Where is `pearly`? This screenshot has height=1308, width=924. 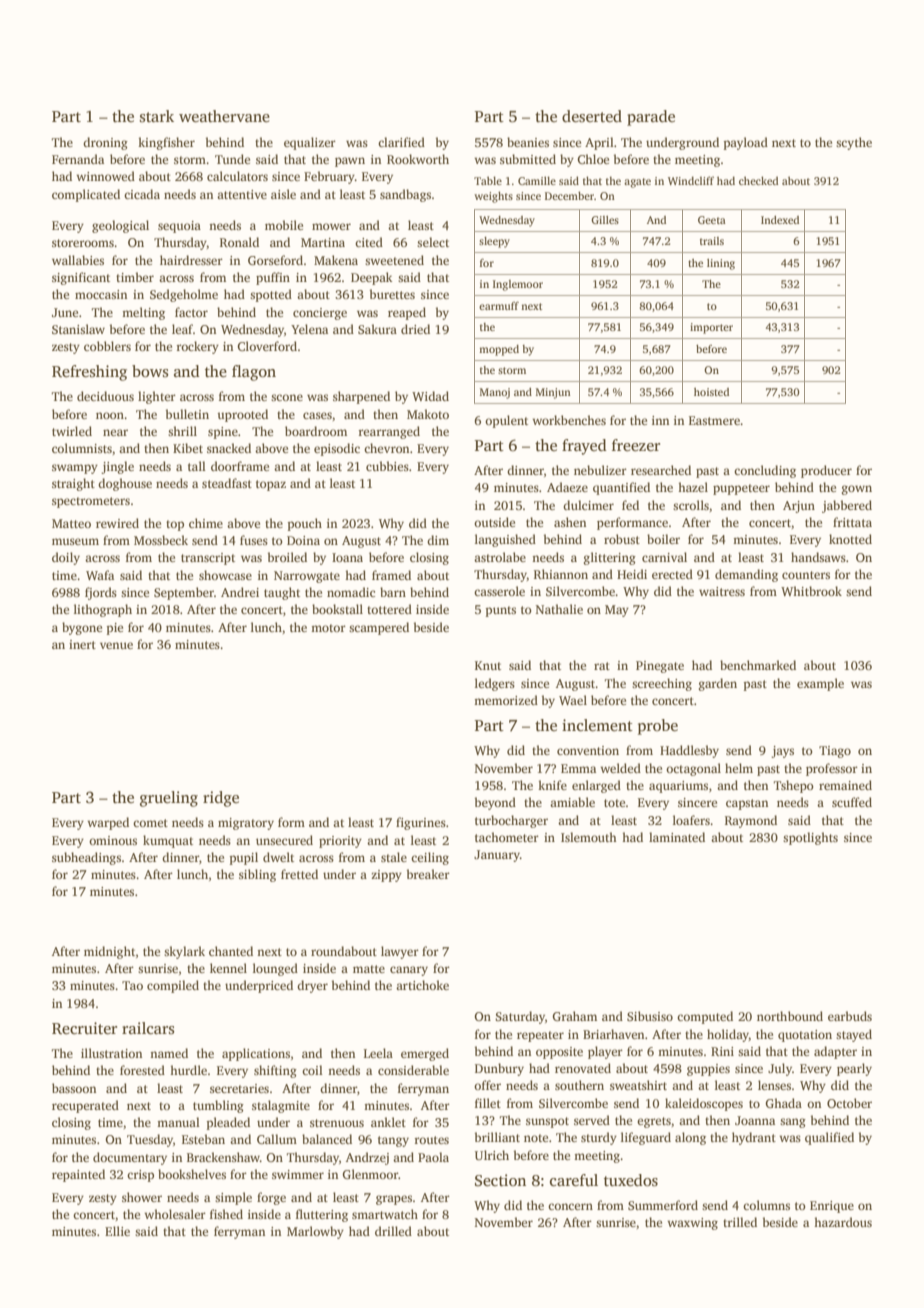
pearly is located at coordinates (854, 1069).
